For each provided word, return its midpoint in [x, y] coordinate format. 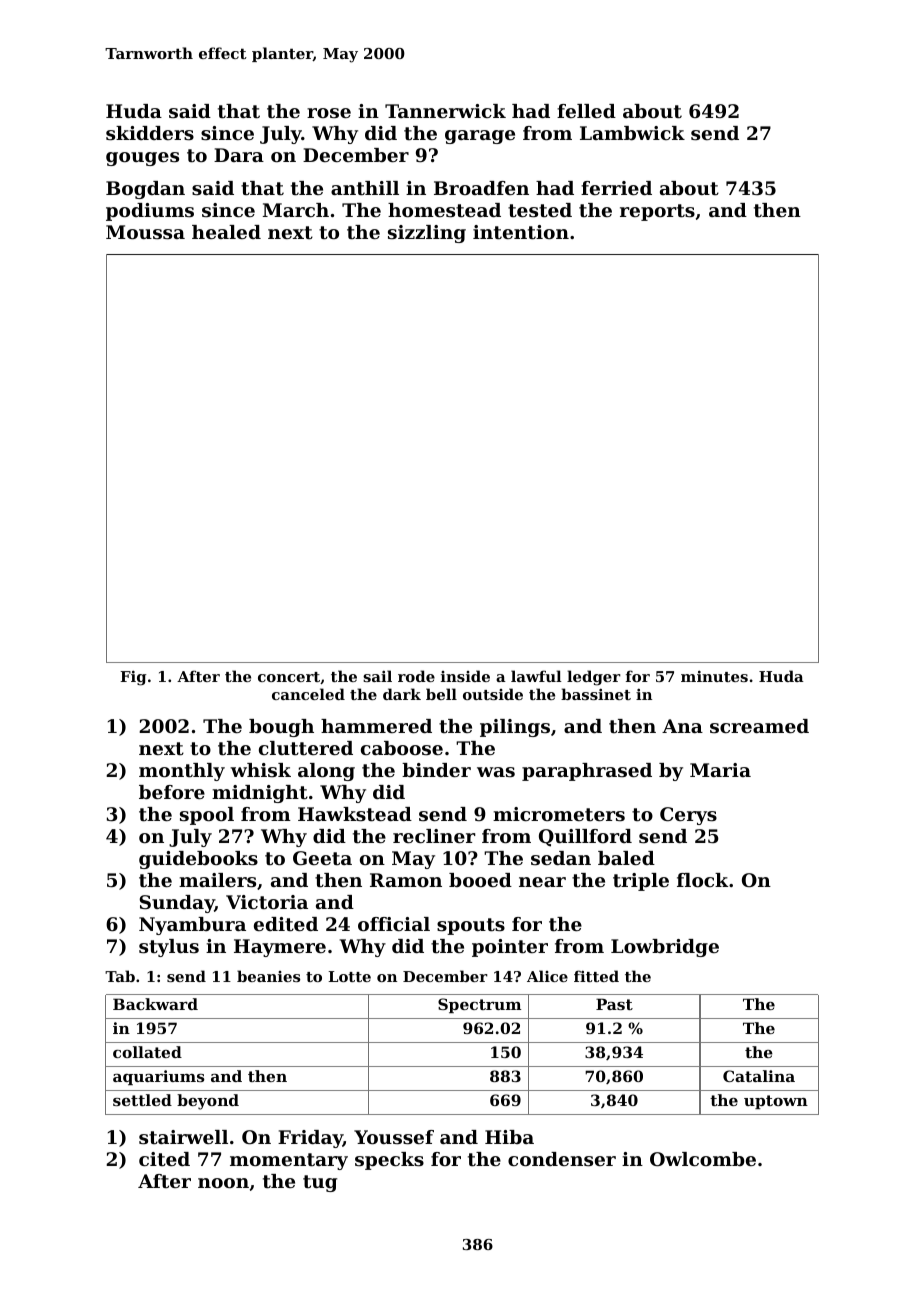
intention [521, 232]
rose [329, 113]
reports [657, 212]
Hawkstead [355, 814]
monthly [182, 772]
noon [223, 1183]
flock [702, 880]
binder [436, 770]
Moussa [145, 232]
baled [626, 858]
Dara [239, 155]
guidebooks [198, 860]
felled [586, 111]
